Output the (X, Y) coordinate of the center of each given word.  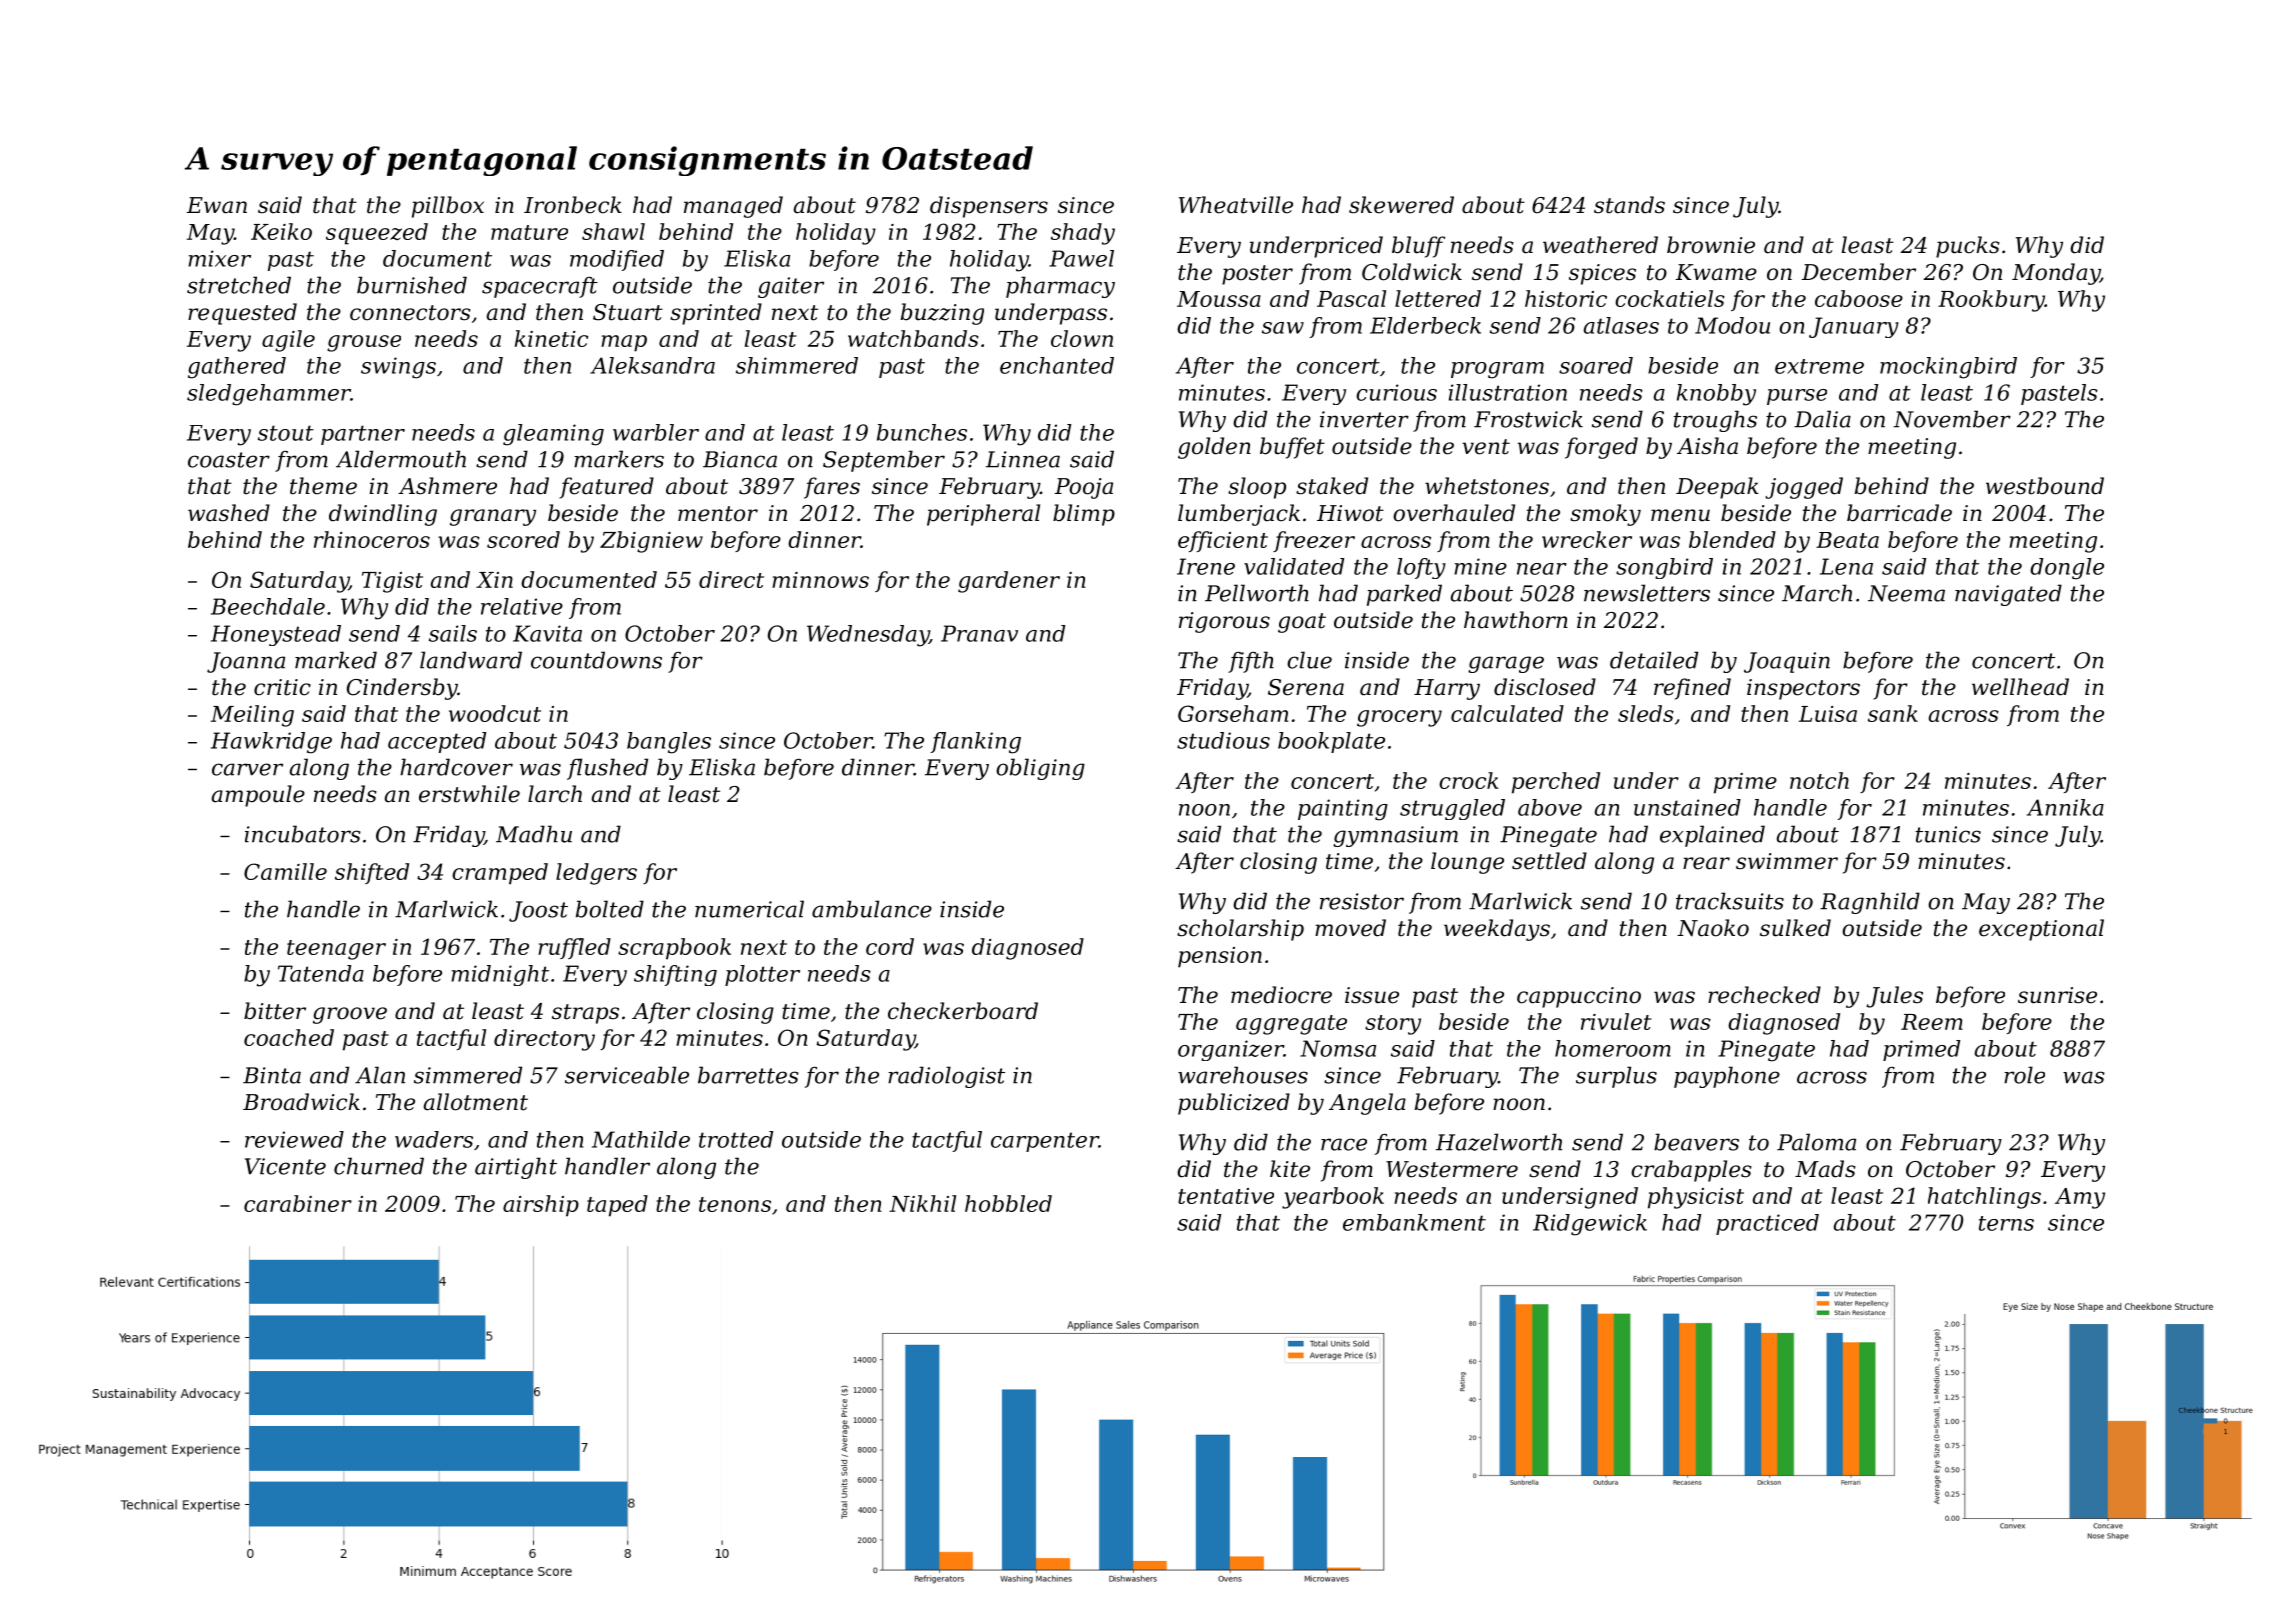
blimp (1084, 515)
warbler (656, 432)
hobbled (1008, 1203)
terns (2006, 1223)
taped (617, 1206)
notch (1819, 780)
